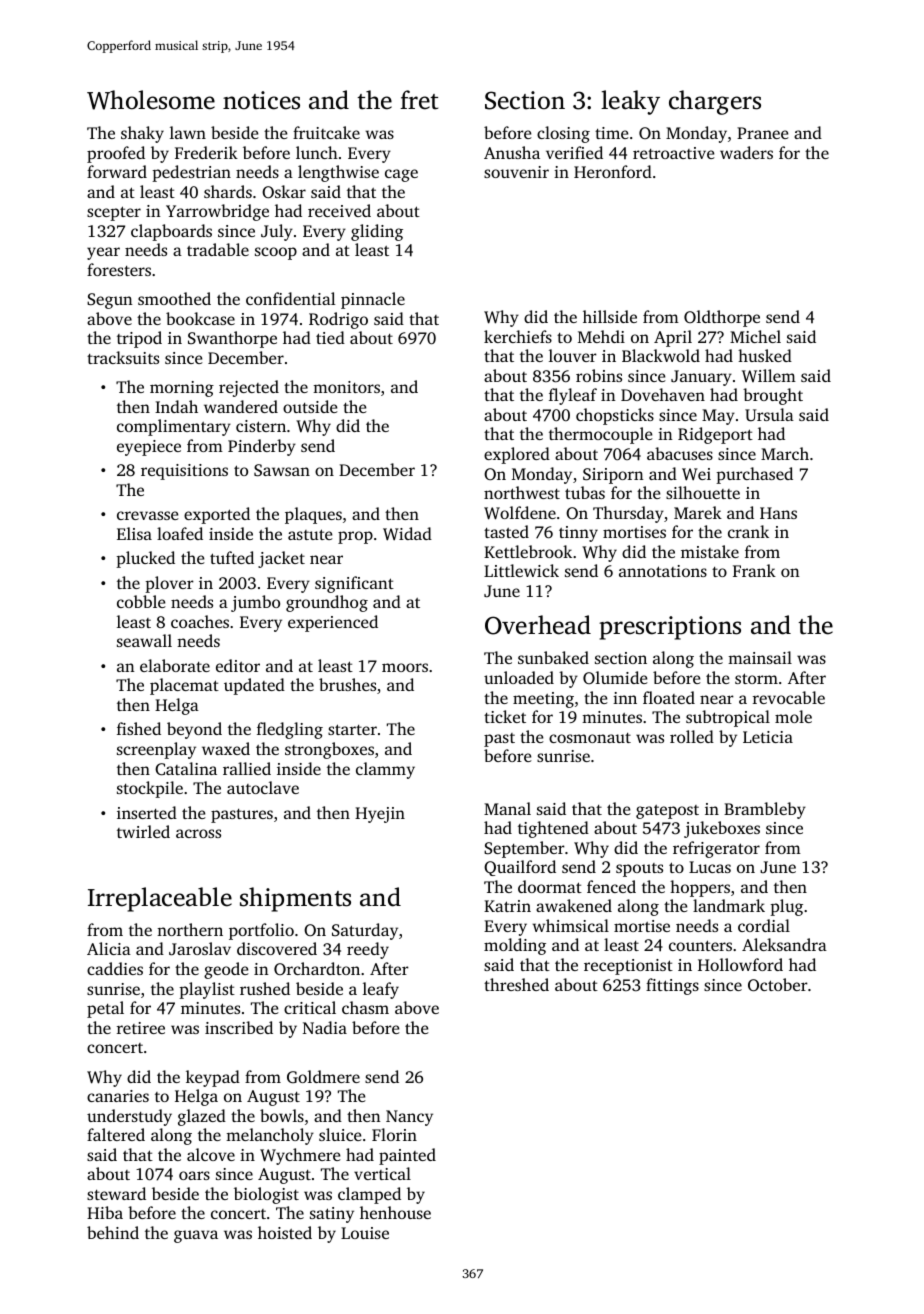 The image size is (924, 1314). What do you see at coordinates (610, 316) in the screenshot?
I see `hillside` at bounding box center [610, 316].
